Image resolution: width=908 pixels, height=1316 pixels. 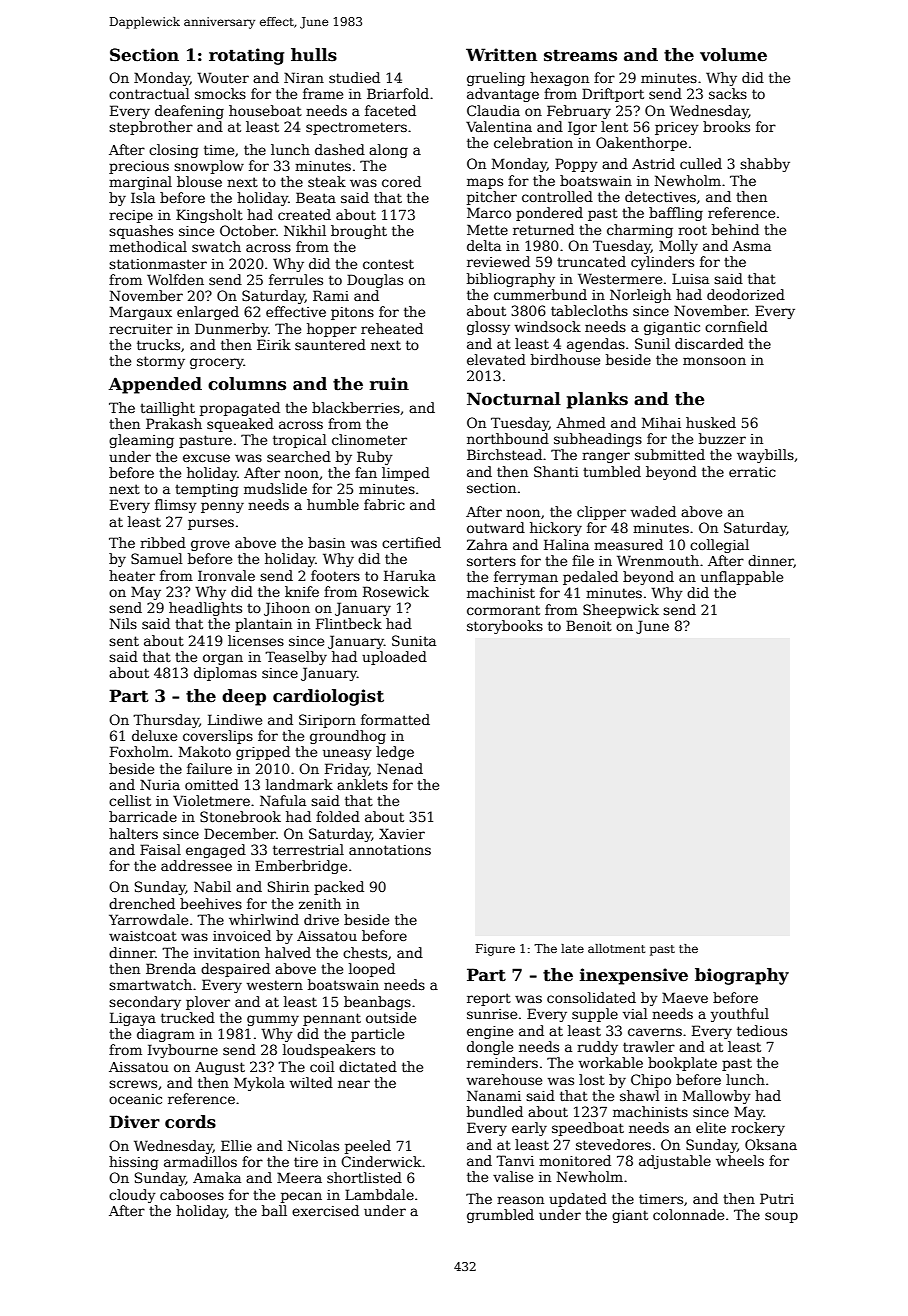 I want to click on Shanti, so click(x=556, y=471).
